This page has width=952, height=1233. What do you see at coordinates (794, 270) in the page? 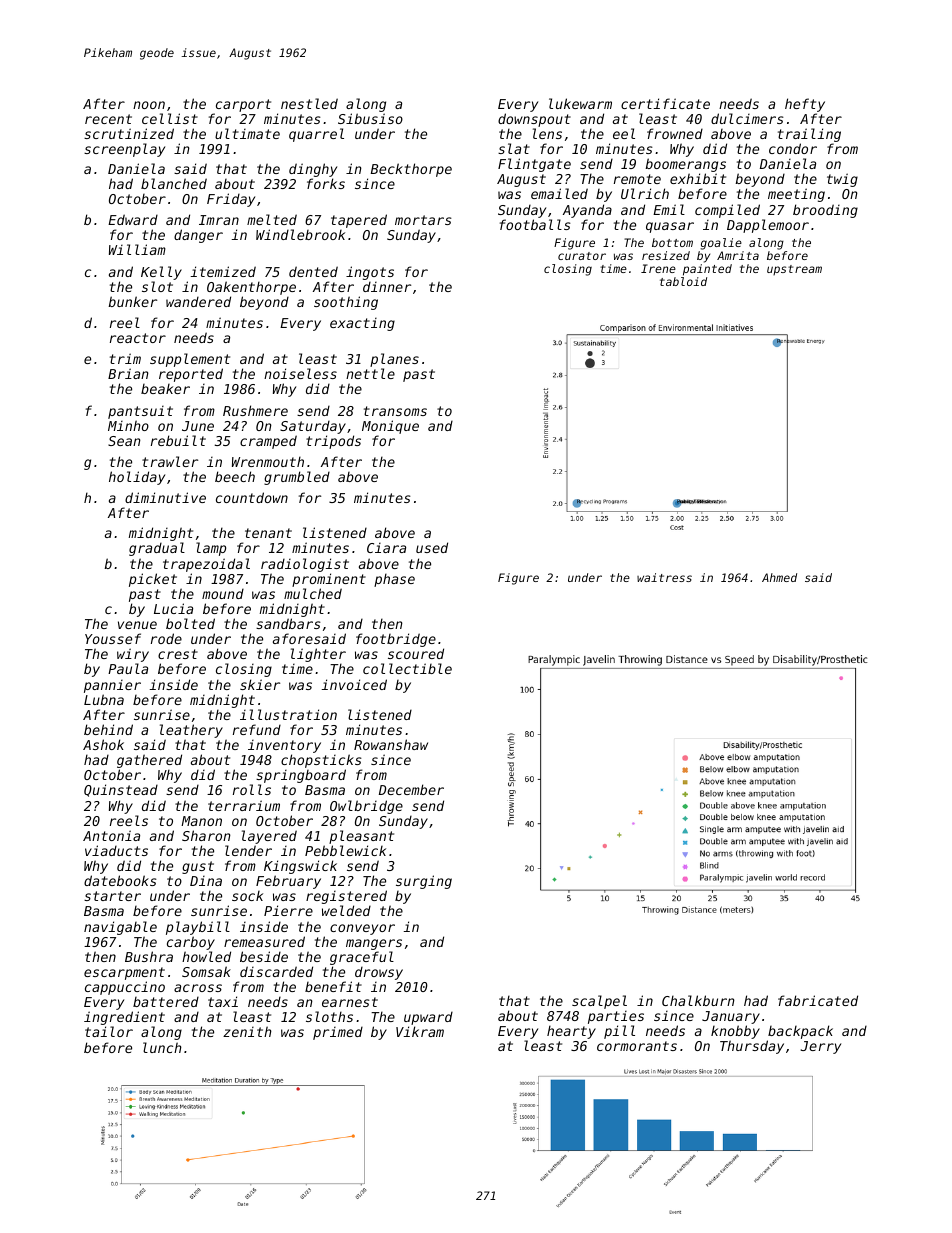
I see `upstream` at bounding box center [794, 270].
